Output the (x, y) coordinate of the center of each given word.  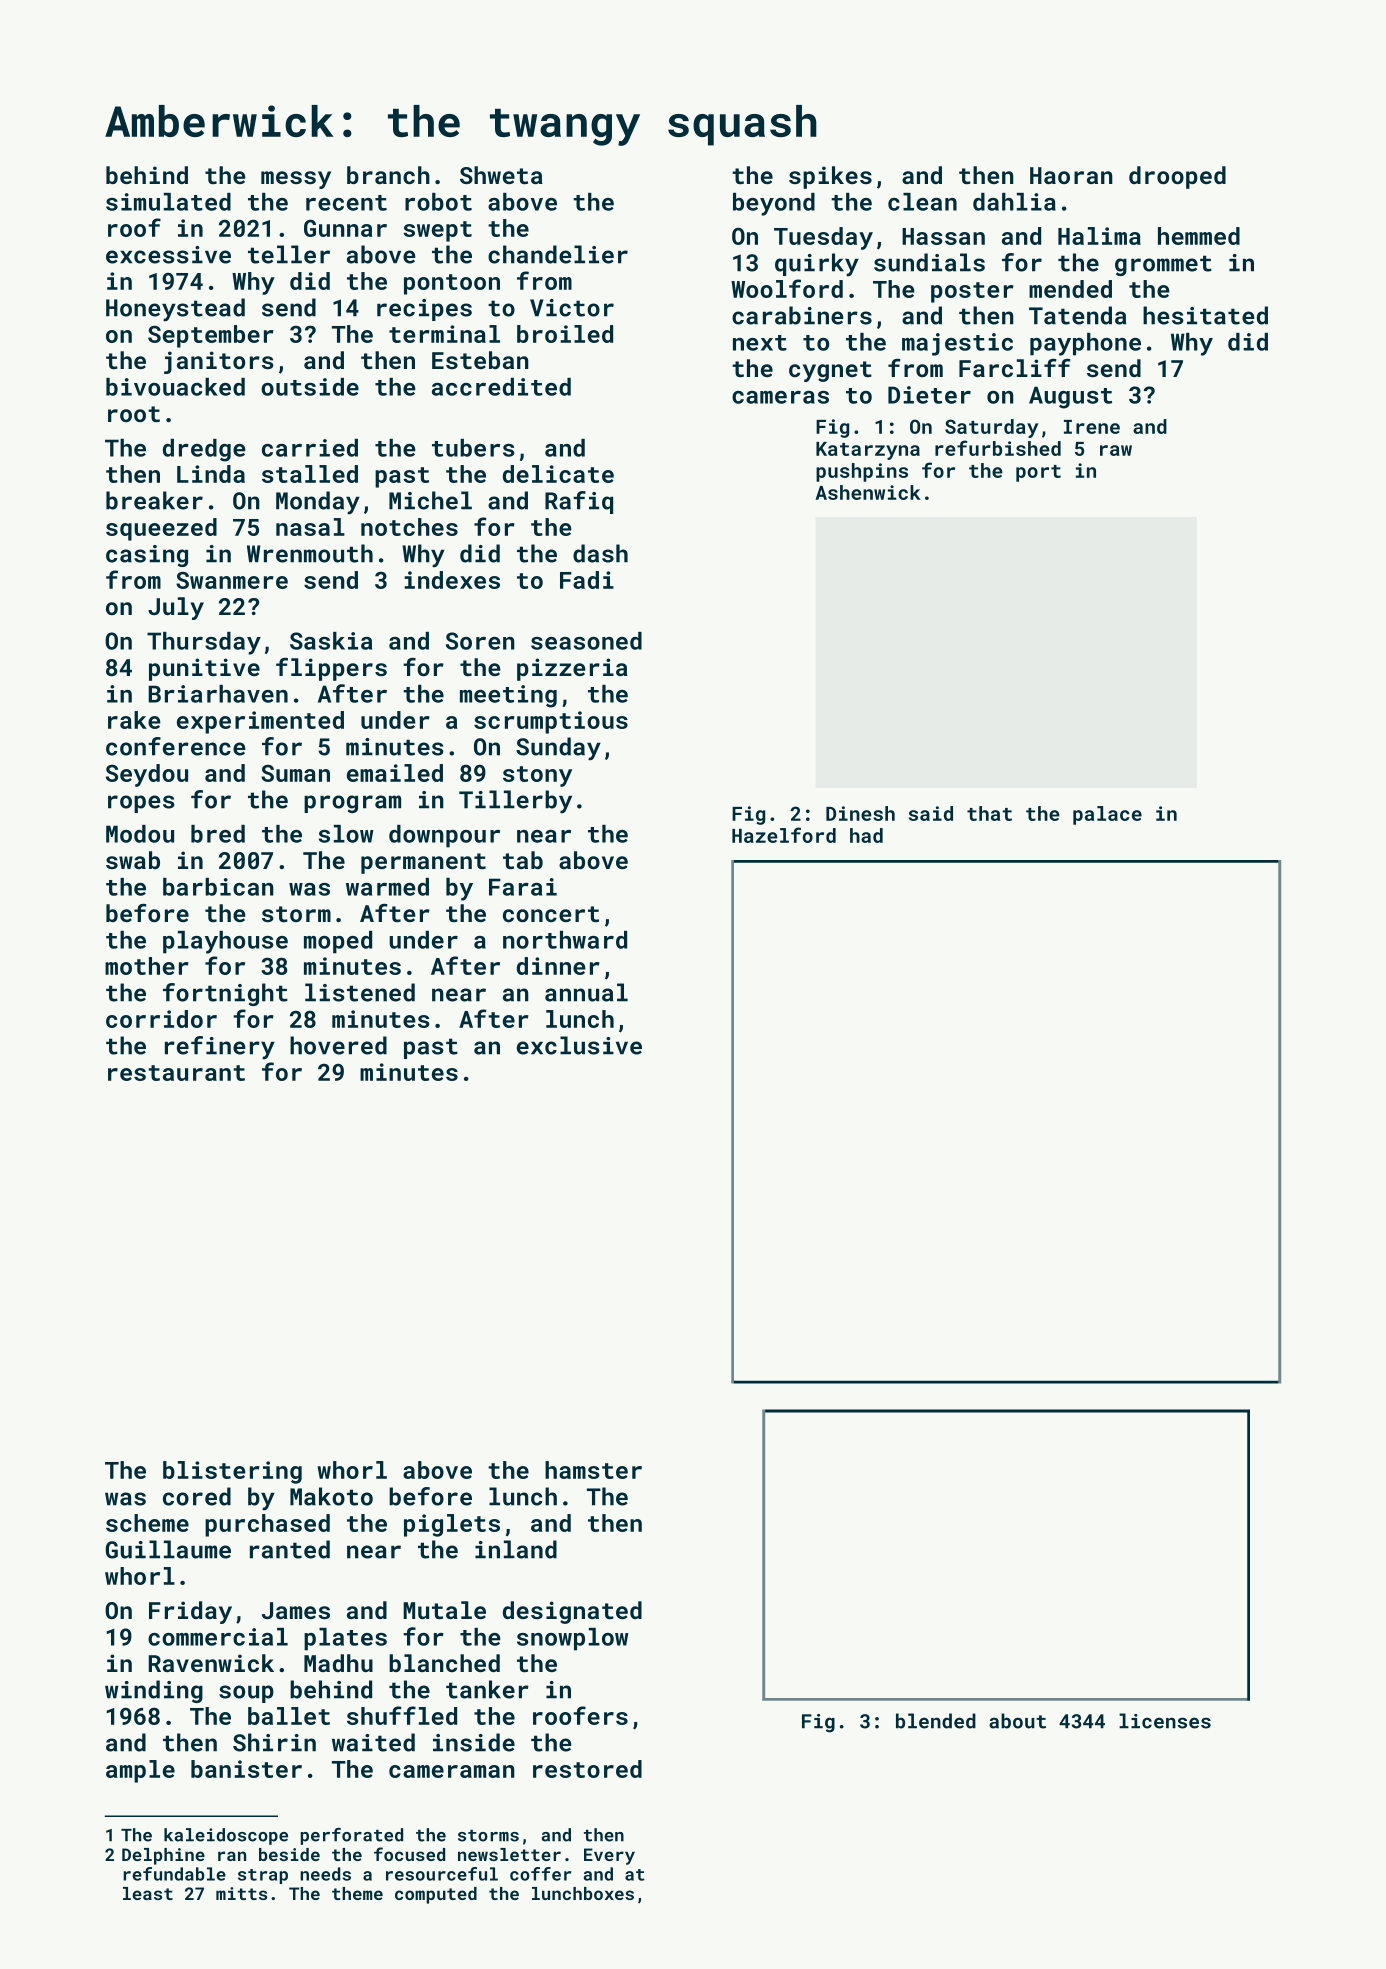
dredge (204, 450)
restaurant (176, 1073)
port (1038, 473)
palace (1107, 815)
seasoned (586, 641)
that (989, 813)
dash (600, 553)
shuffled (402, 1715)
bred (218, 834)
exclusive (579, 1045)
